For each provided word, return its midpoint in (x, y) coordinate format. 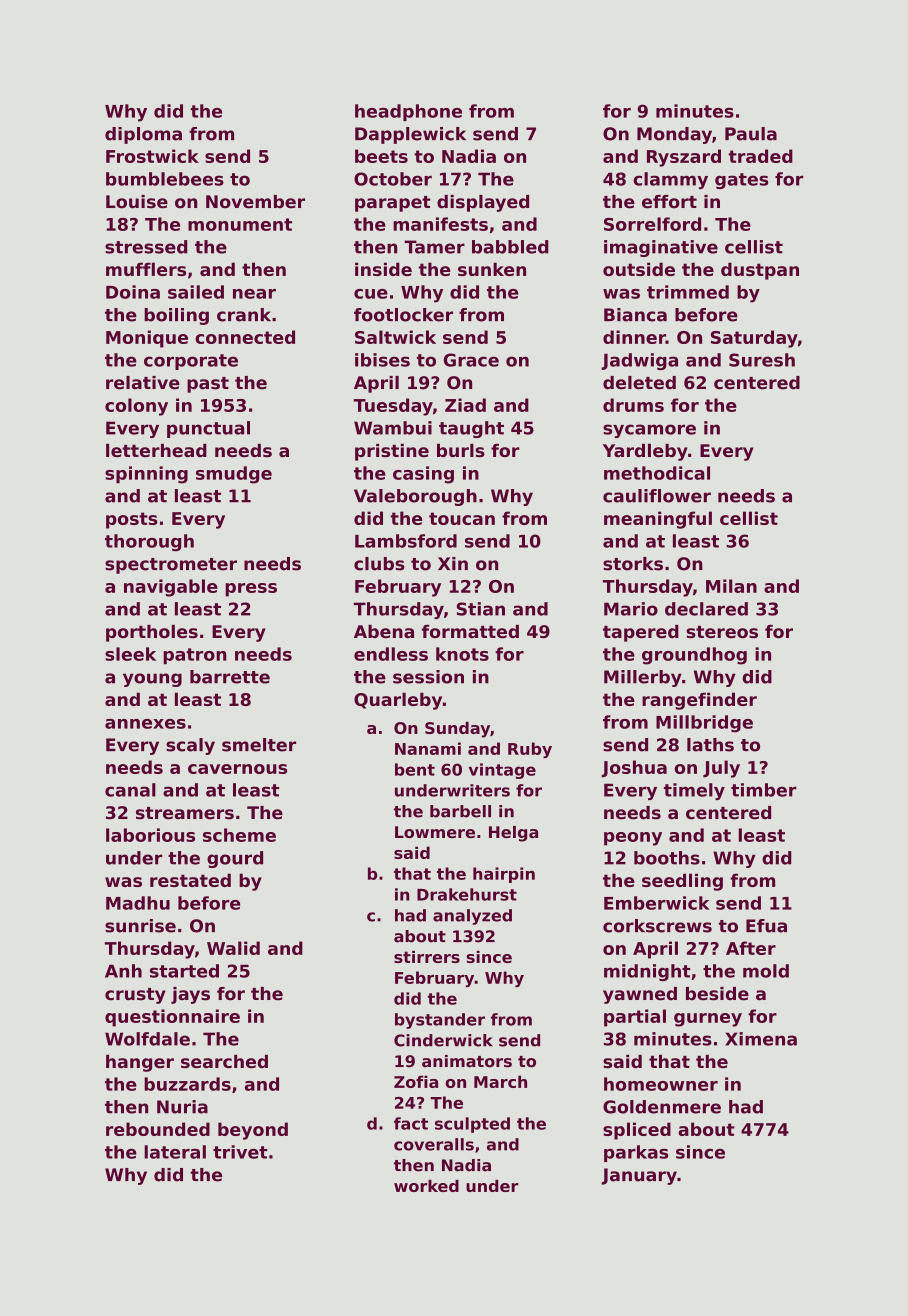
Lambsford (406, 541)
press (251, 590)
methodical (657, 473)
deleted (639, 383)
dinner (634, 337)
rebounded (158, 1129)
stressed (146, 247)
